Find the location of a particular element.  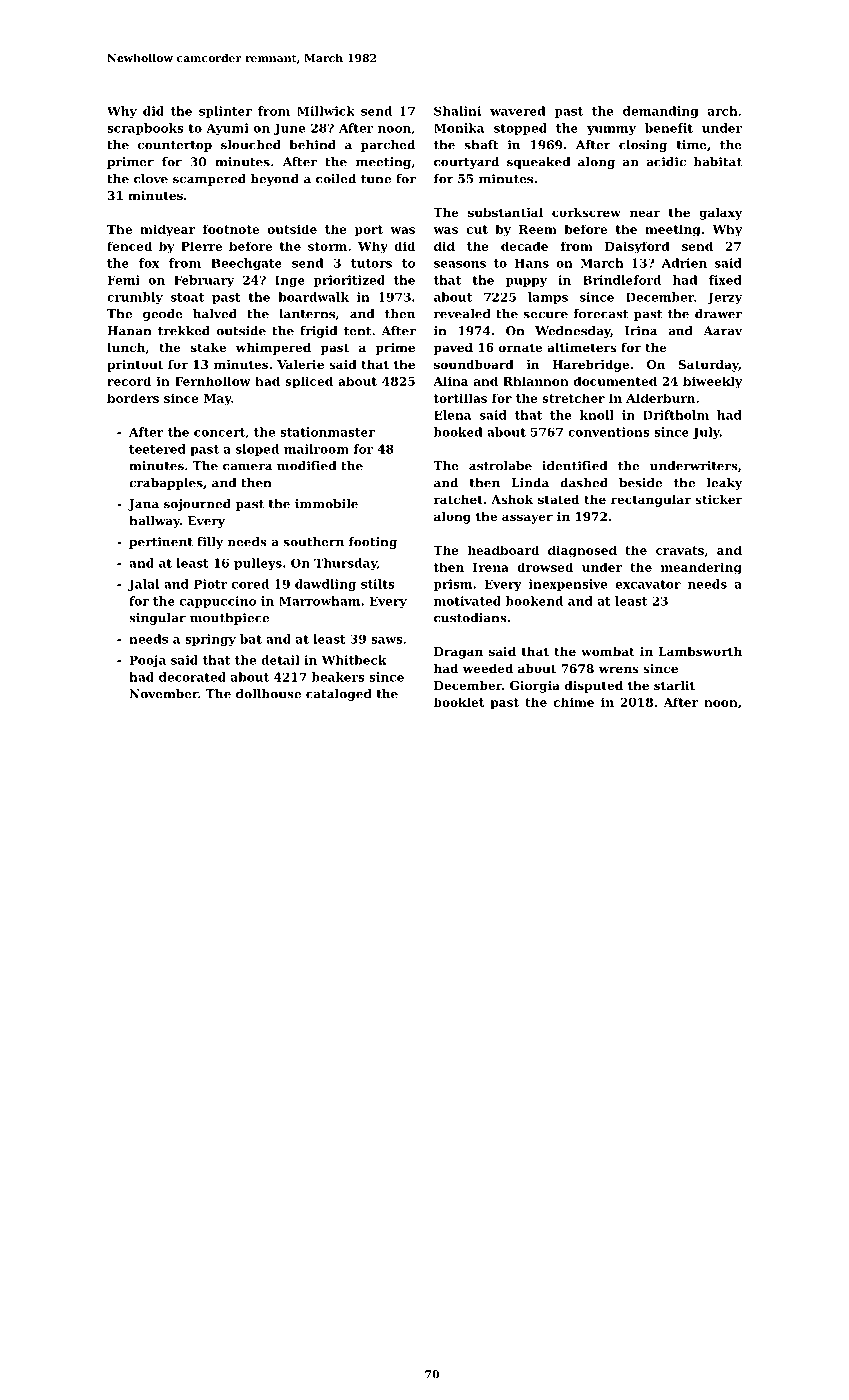

splinter is located at coordinates (225, 112).
